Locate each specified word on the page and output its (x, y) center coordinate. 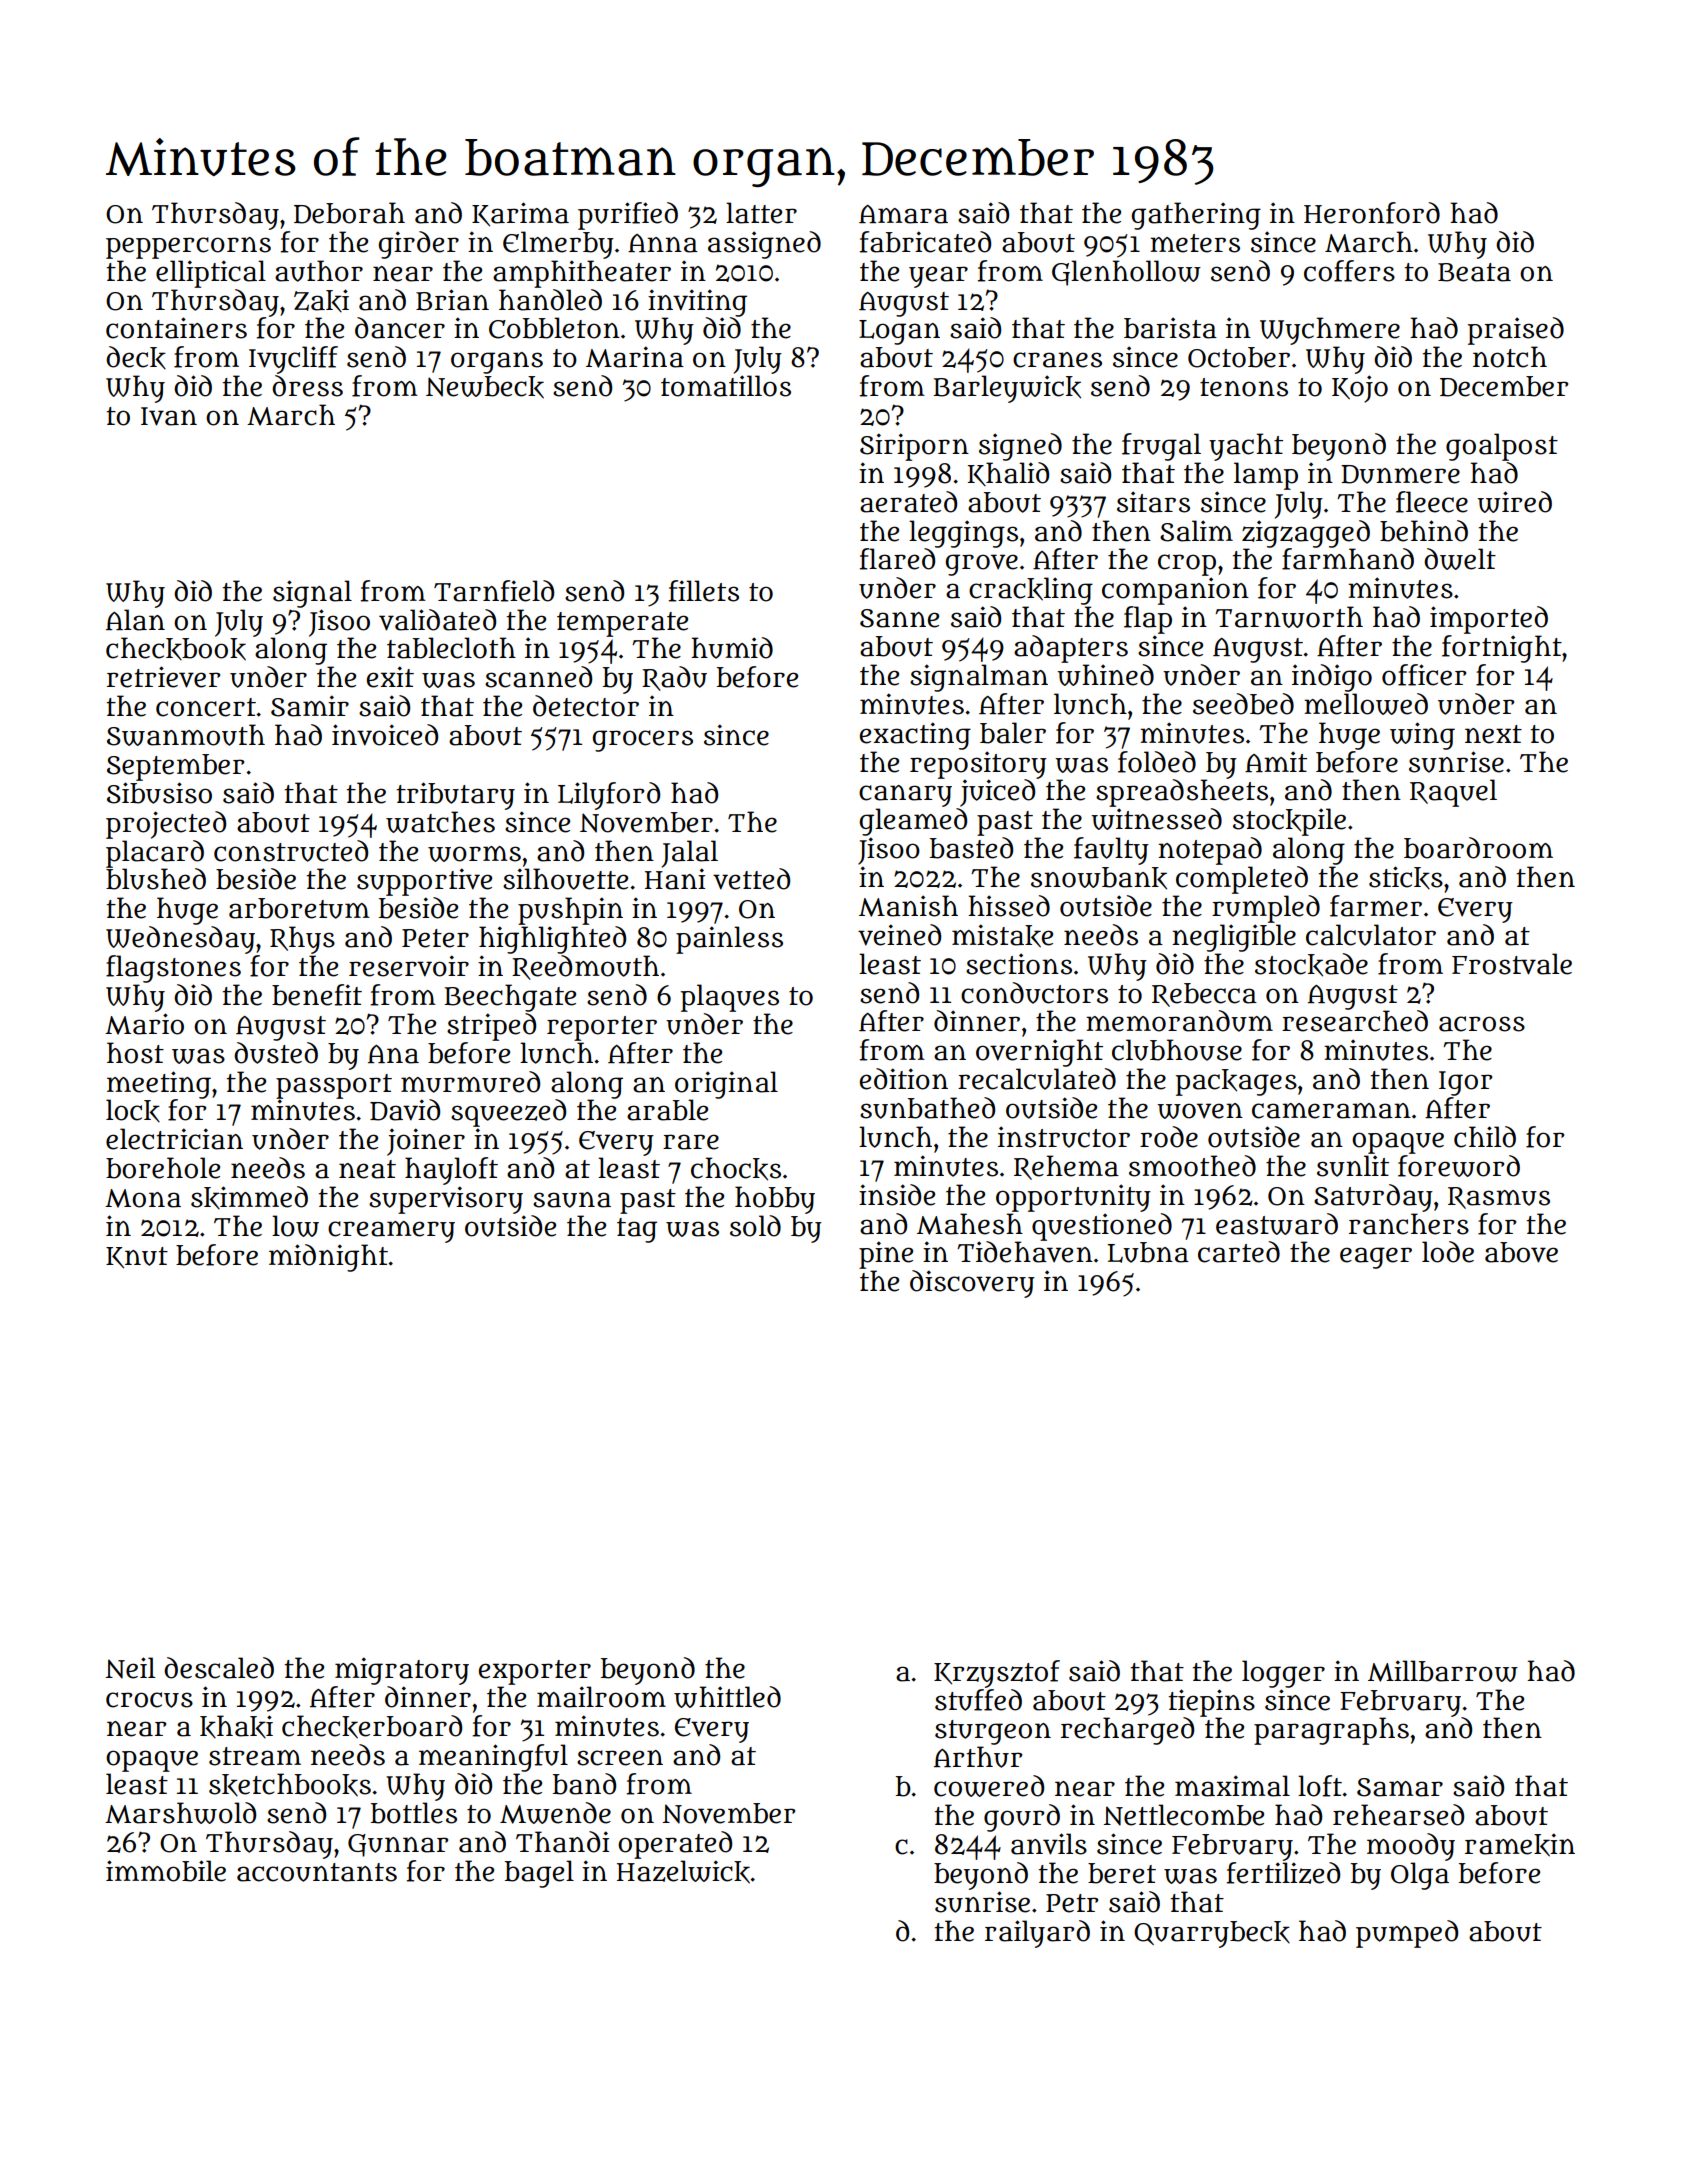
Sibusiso (159, 793)
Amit (1276, 761)
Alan (135, 620)
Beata (1474, 272)
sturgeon (993, 1732)
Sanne (899, 618)
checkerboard (372, 1727)
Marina (635, 357)
